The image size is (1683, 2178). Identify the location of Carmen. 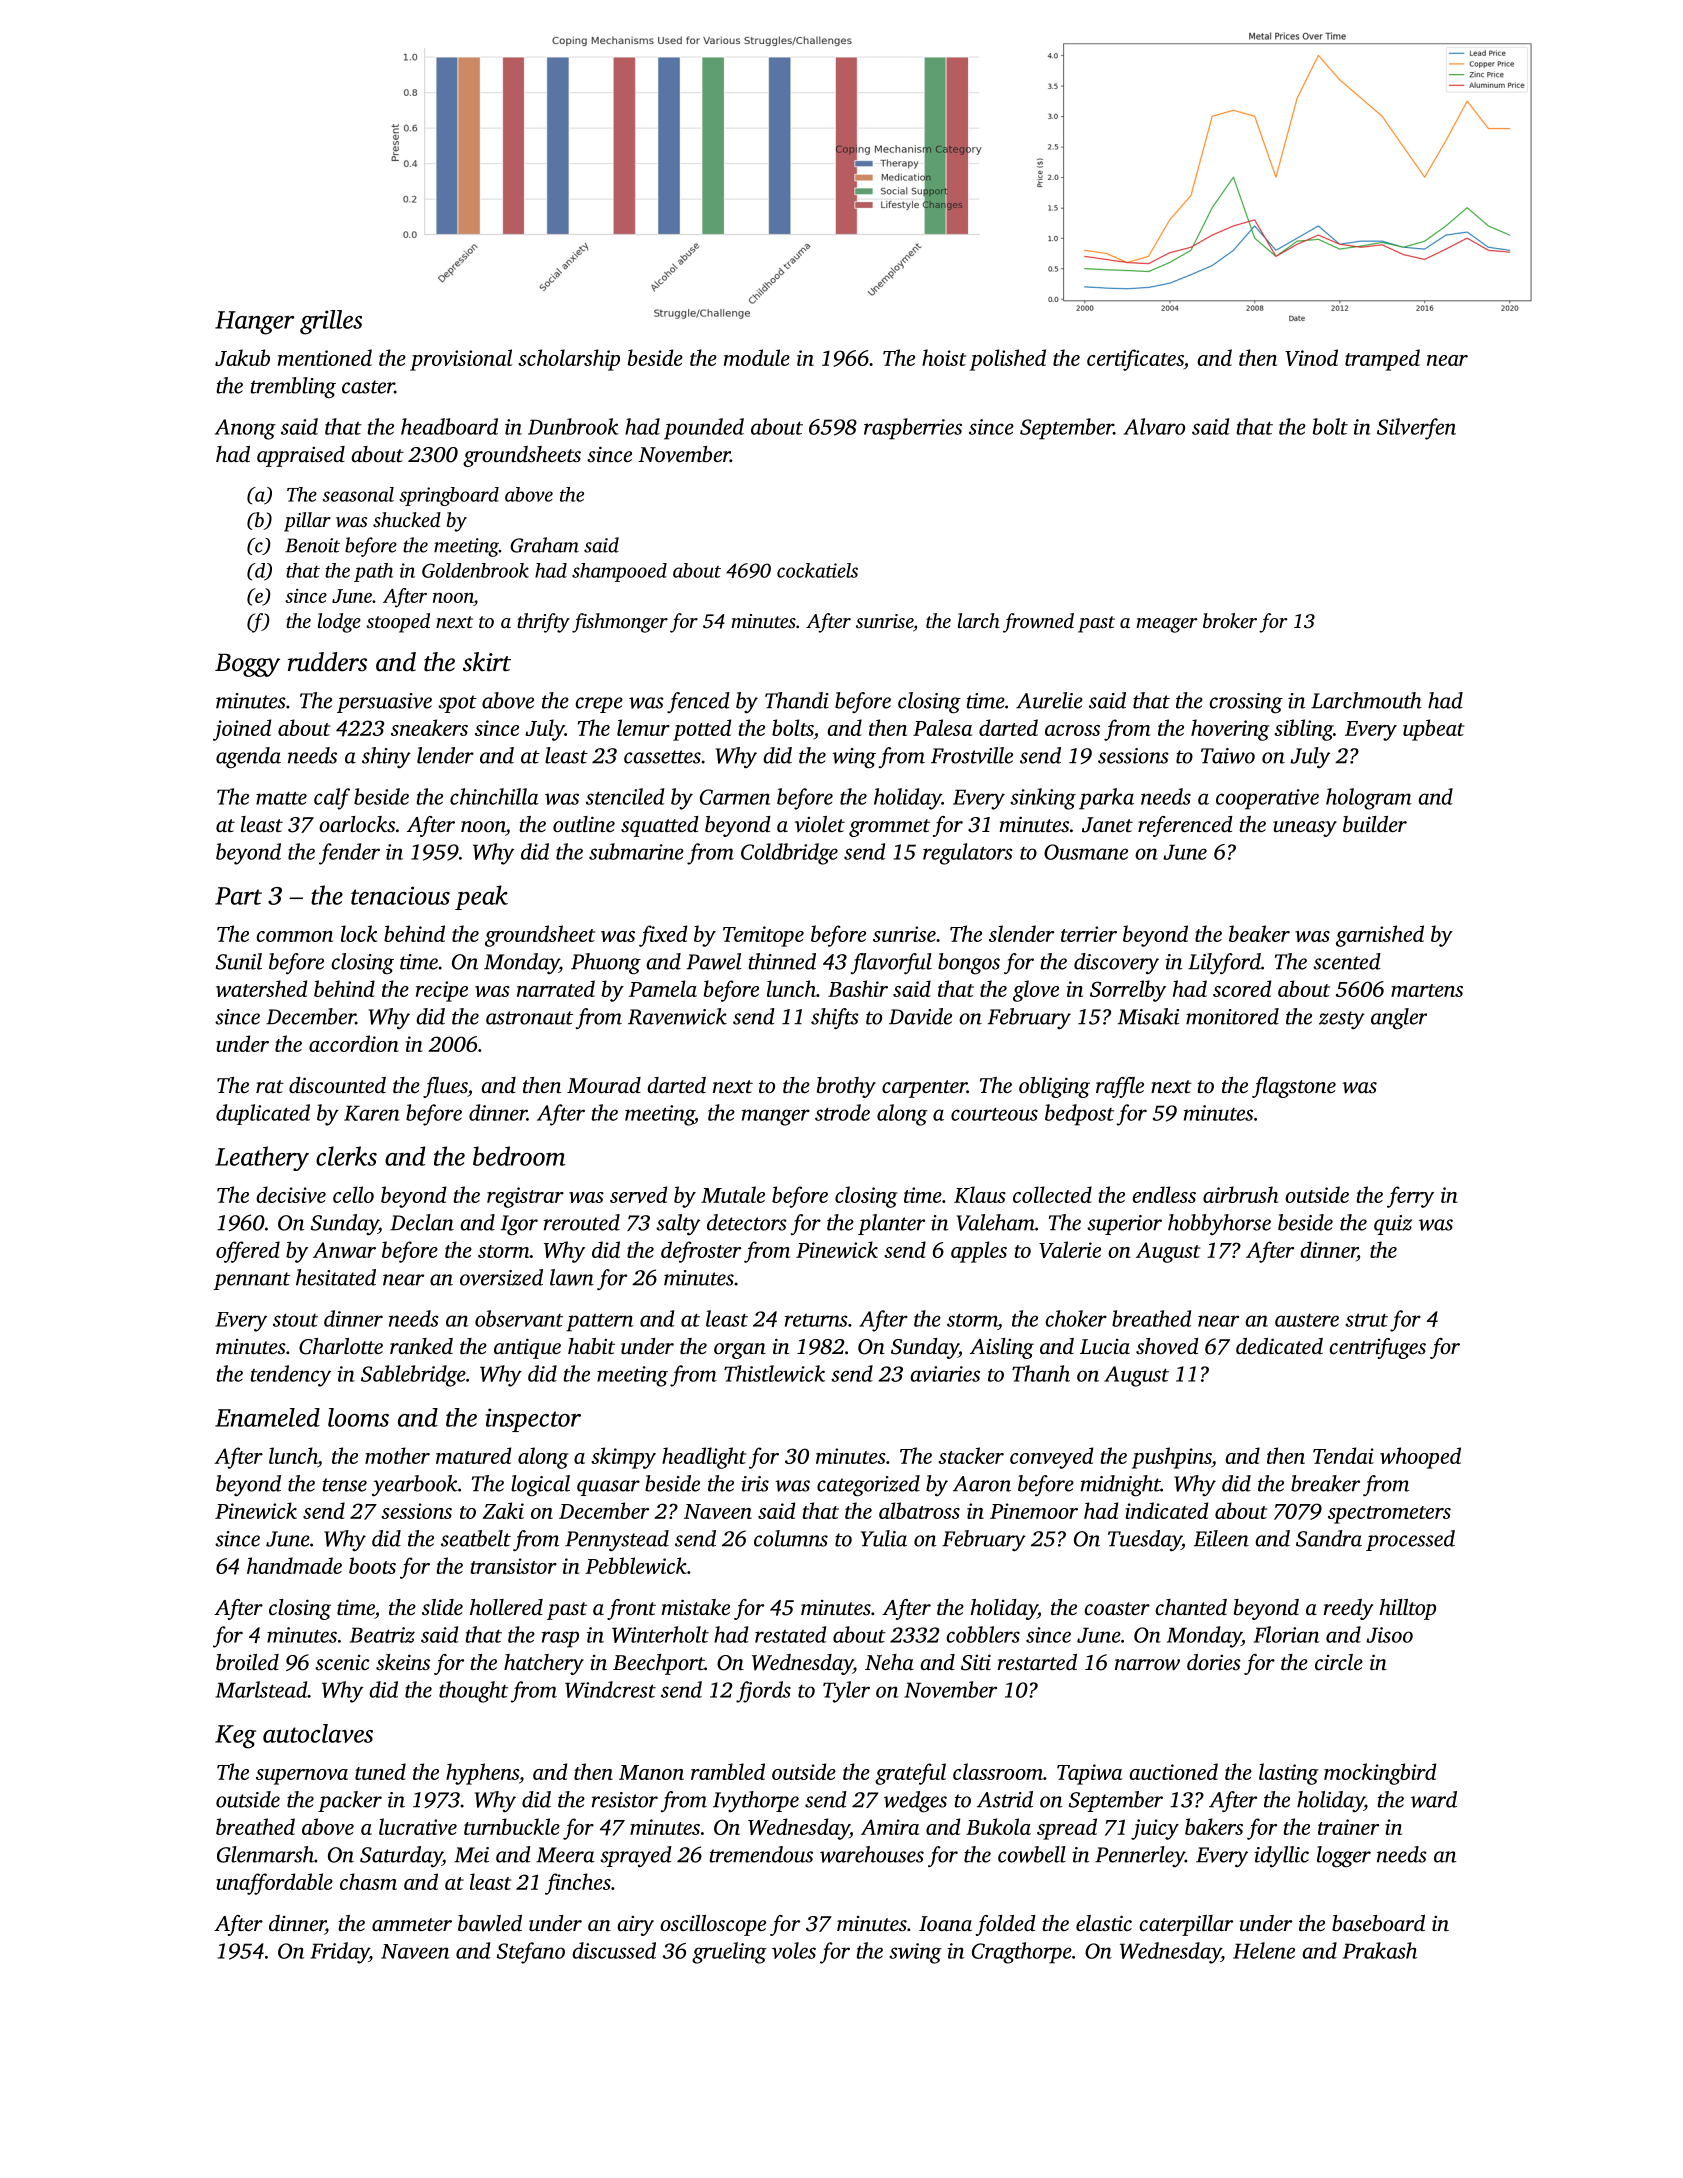
(735, 797).
